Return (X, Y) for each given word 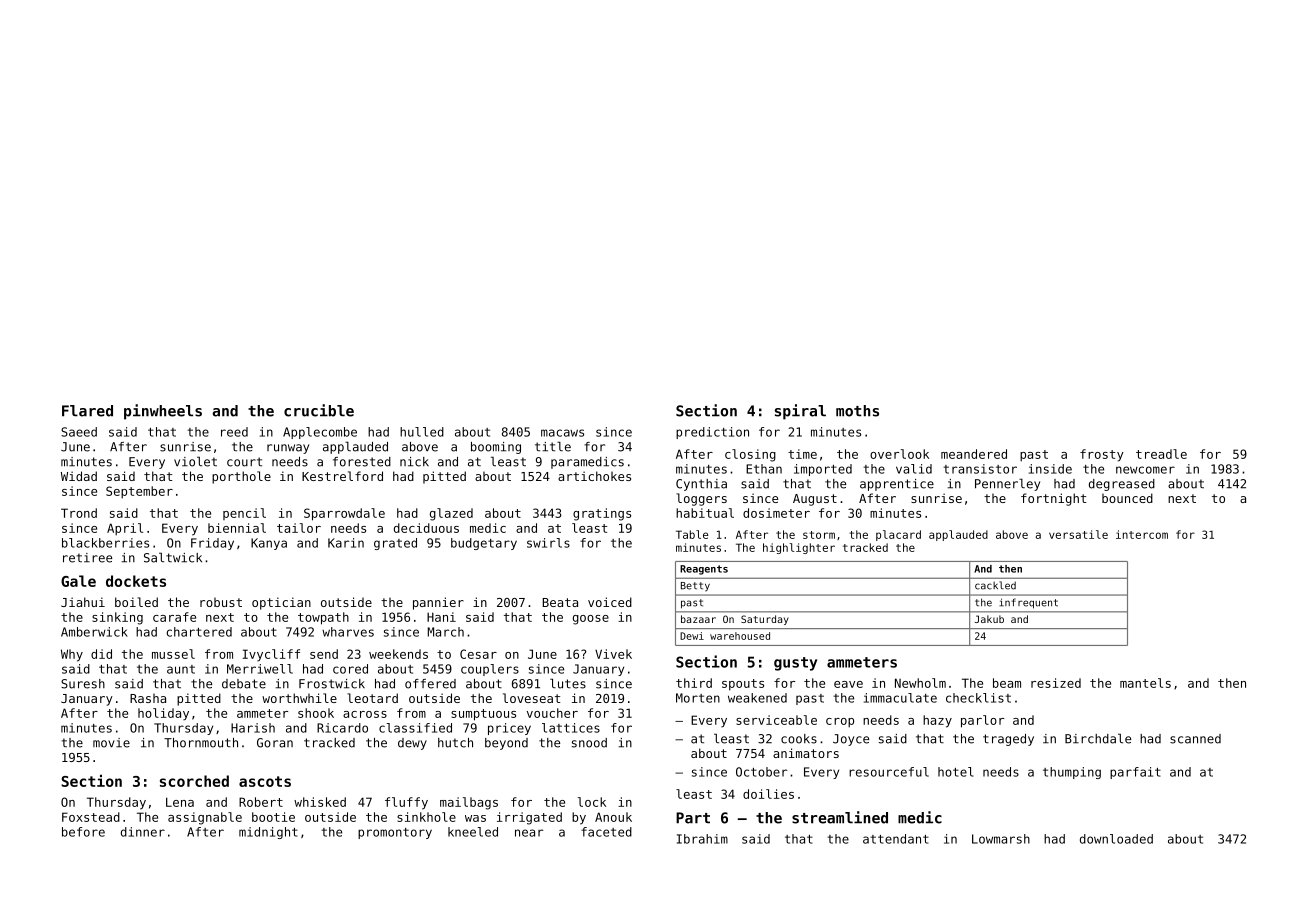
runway (288, 449)
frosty (1102, 455)
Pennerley (1007, 484)
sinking (117, 618)
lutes (568, 683)
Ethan (764, 469)
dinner (143, 832)
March (446, 632)
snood (589, 743)
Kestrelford (342, 476)
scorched (194, 781)
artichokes (594, 476)
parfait (1135, 773)
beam (1007, 683)
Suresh (83, 684)
